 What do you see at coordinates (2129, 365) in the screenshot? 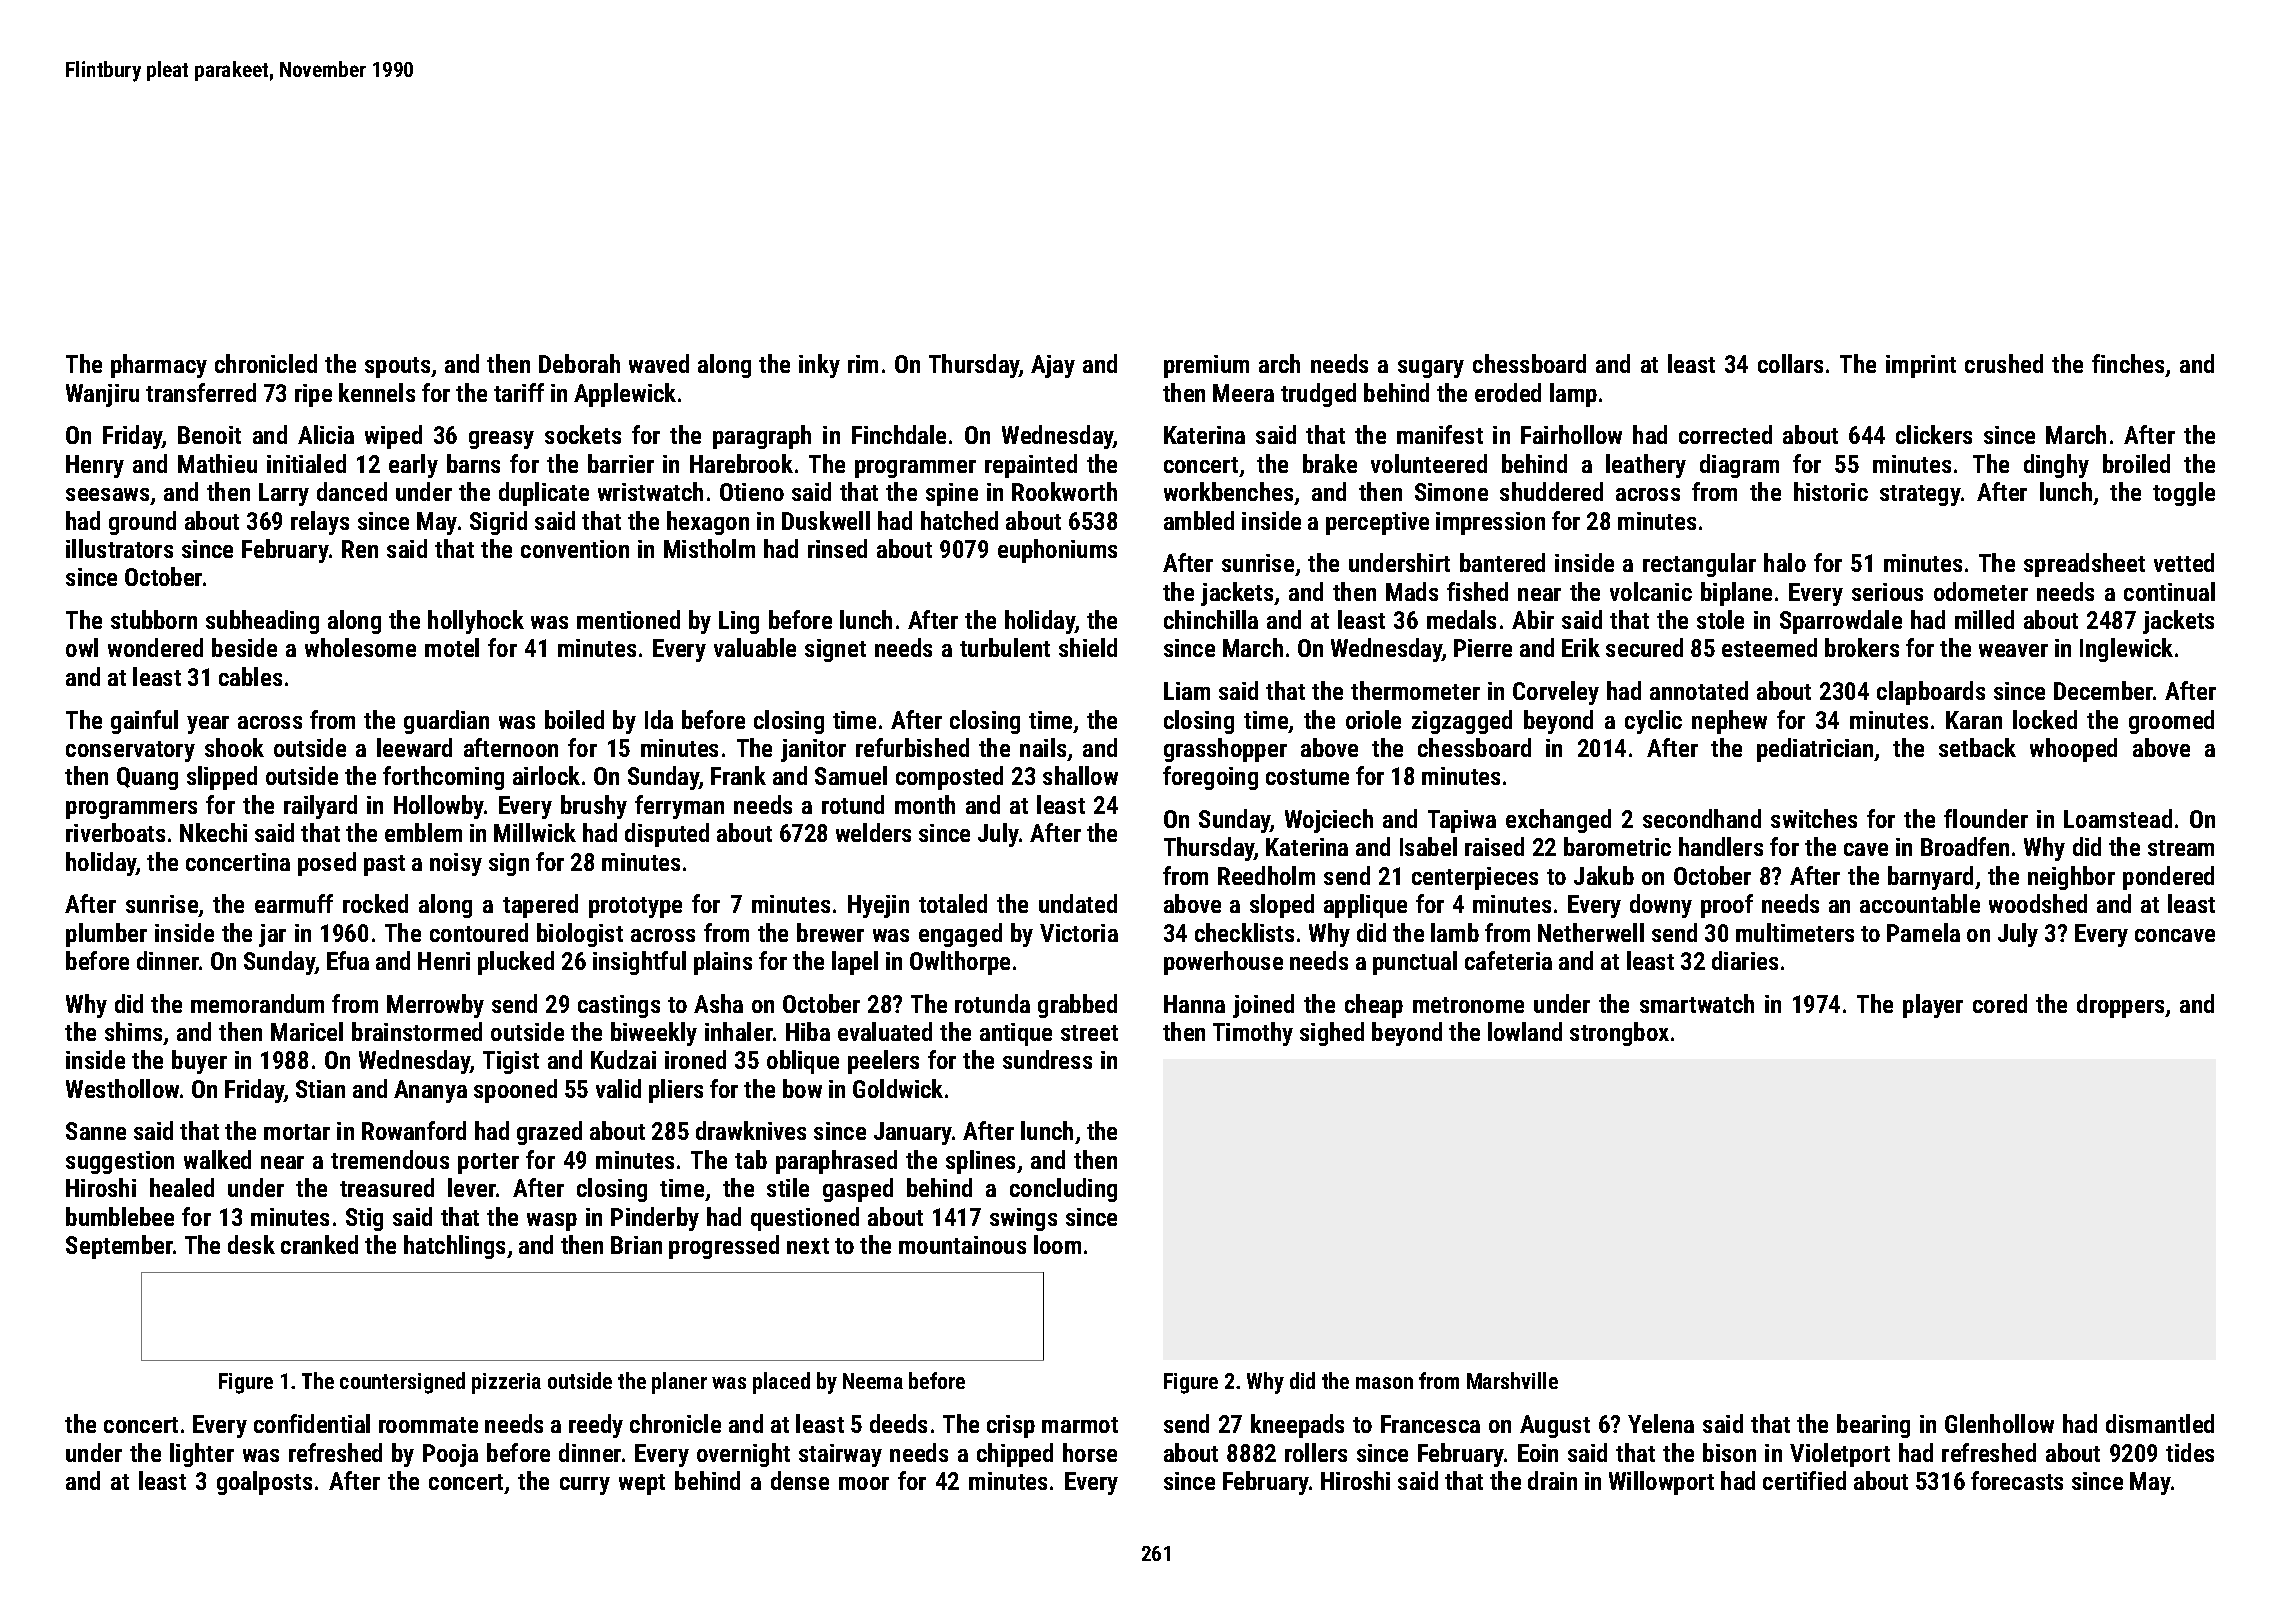
I see `finches` at bounding box center [2129, 365].
